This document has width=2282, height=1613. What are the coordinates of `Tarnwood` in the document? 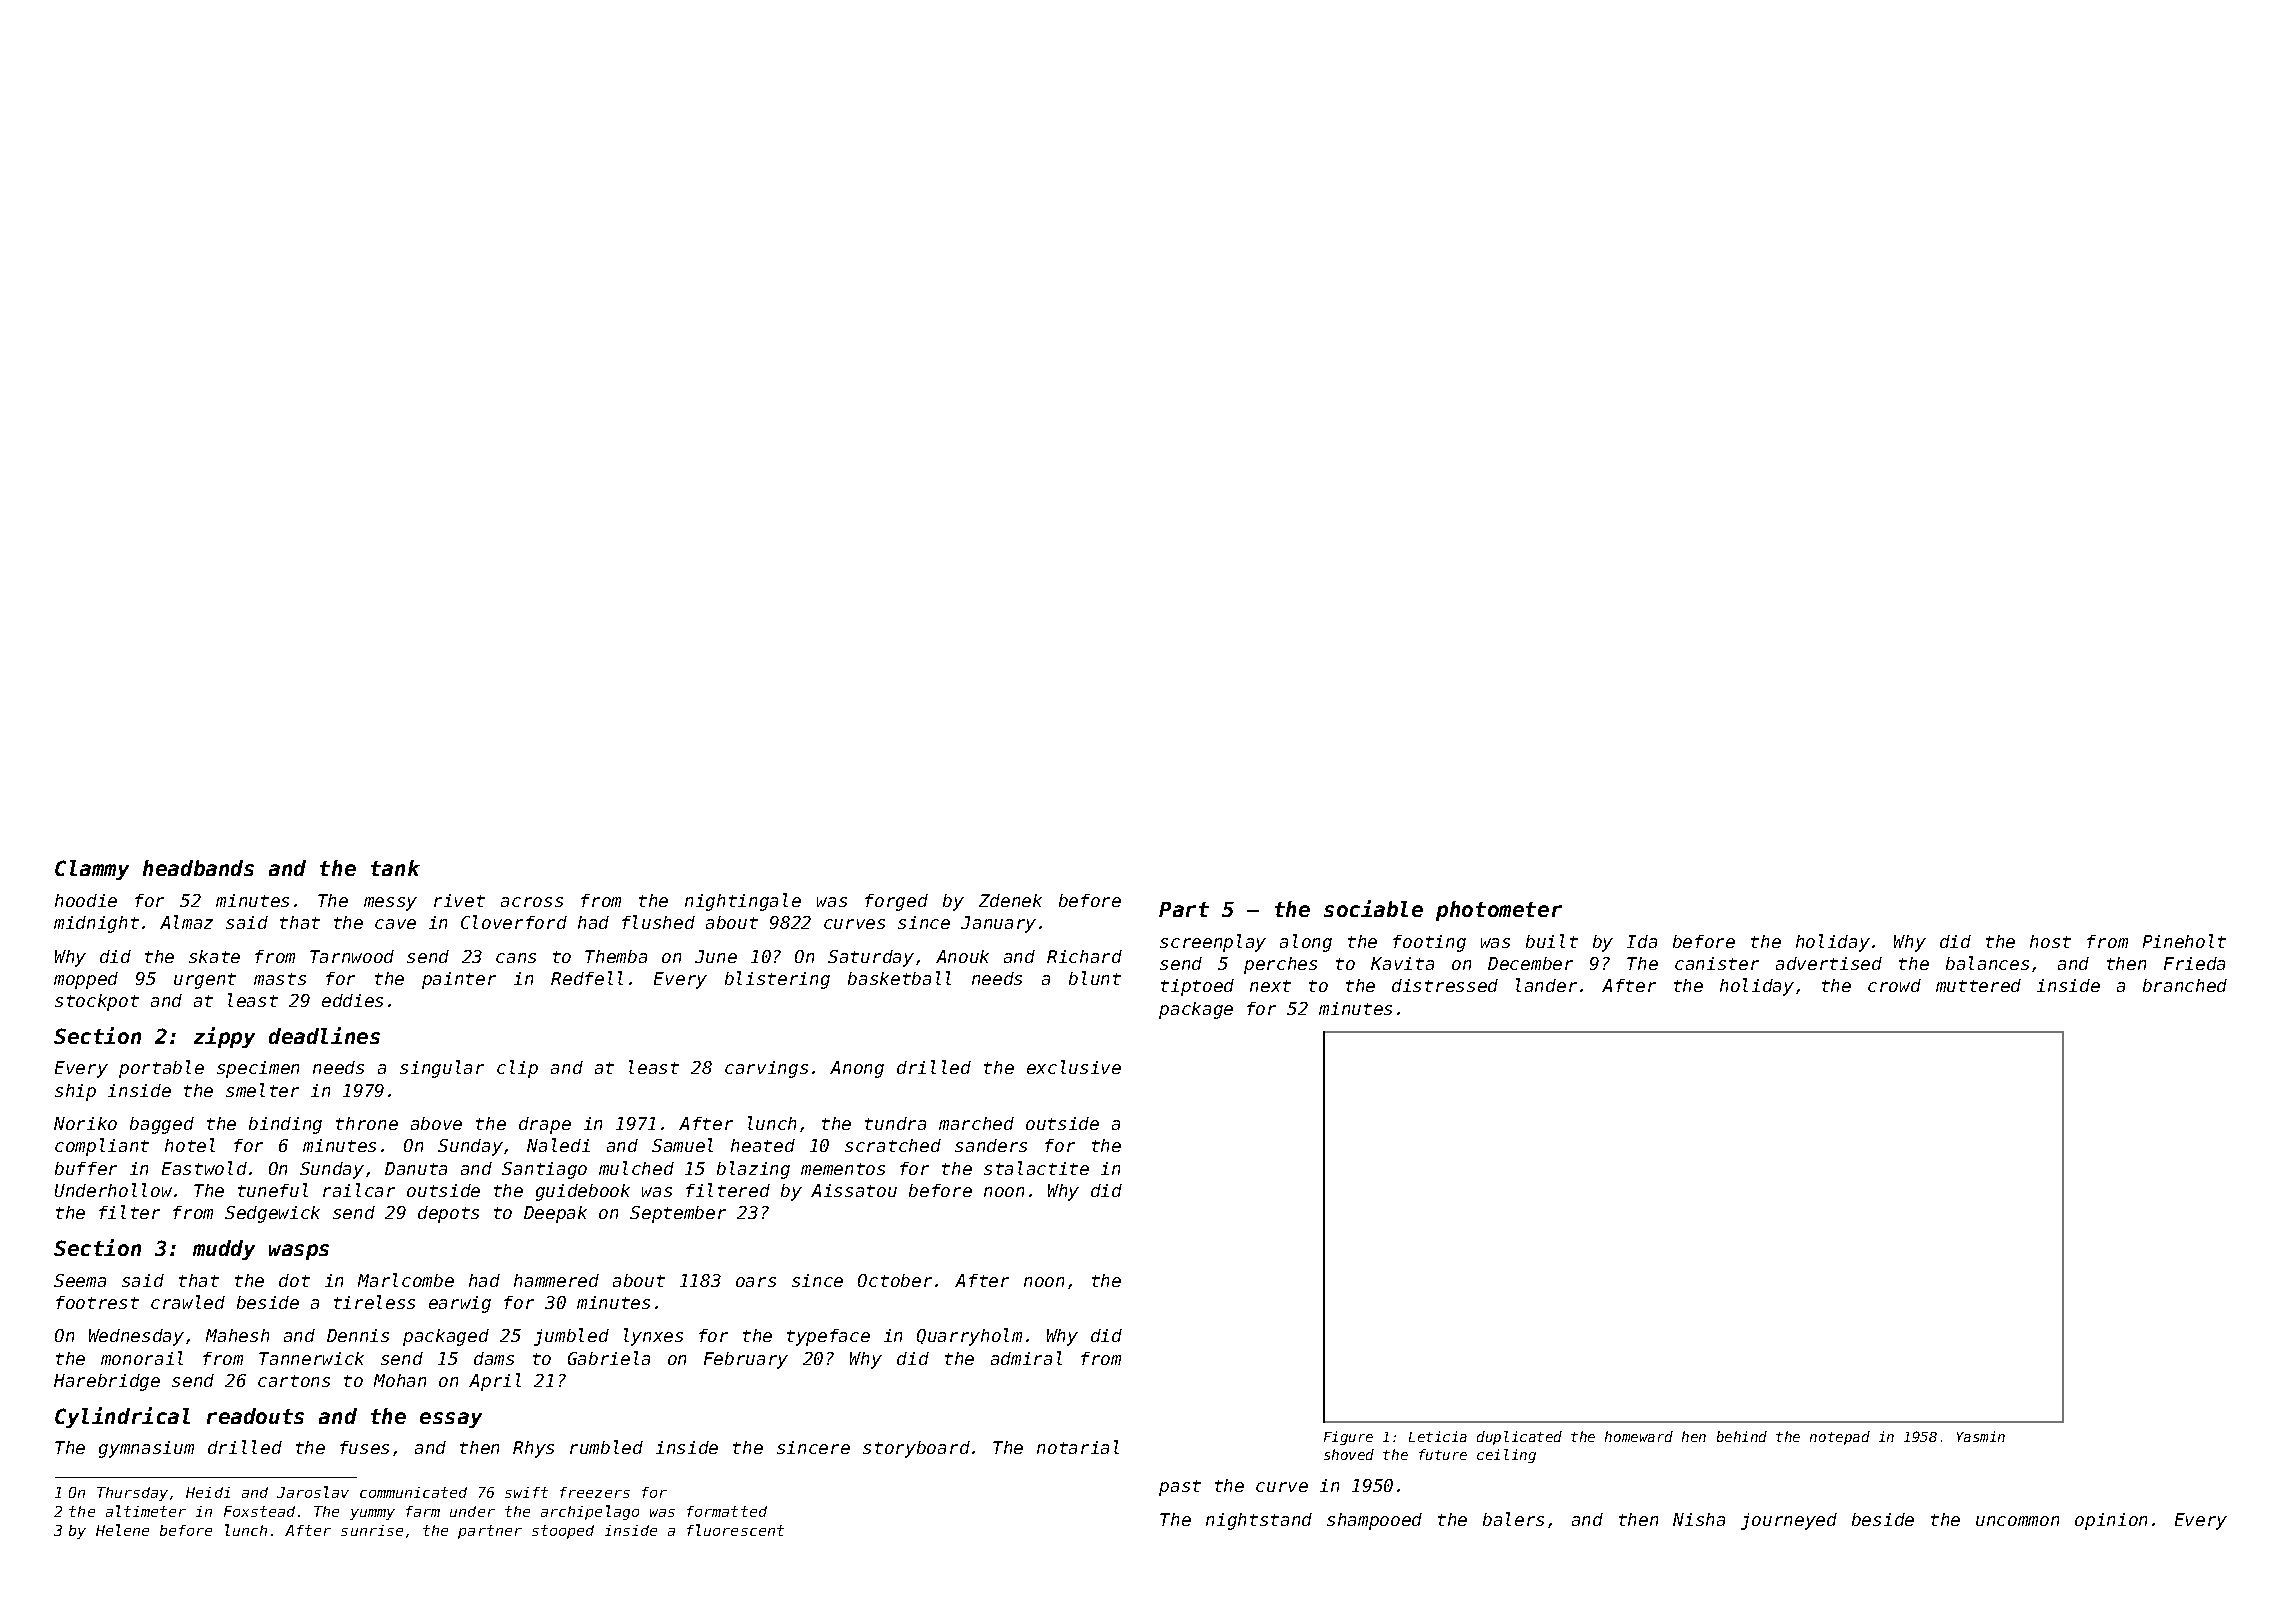 It's located at (352, 956).
